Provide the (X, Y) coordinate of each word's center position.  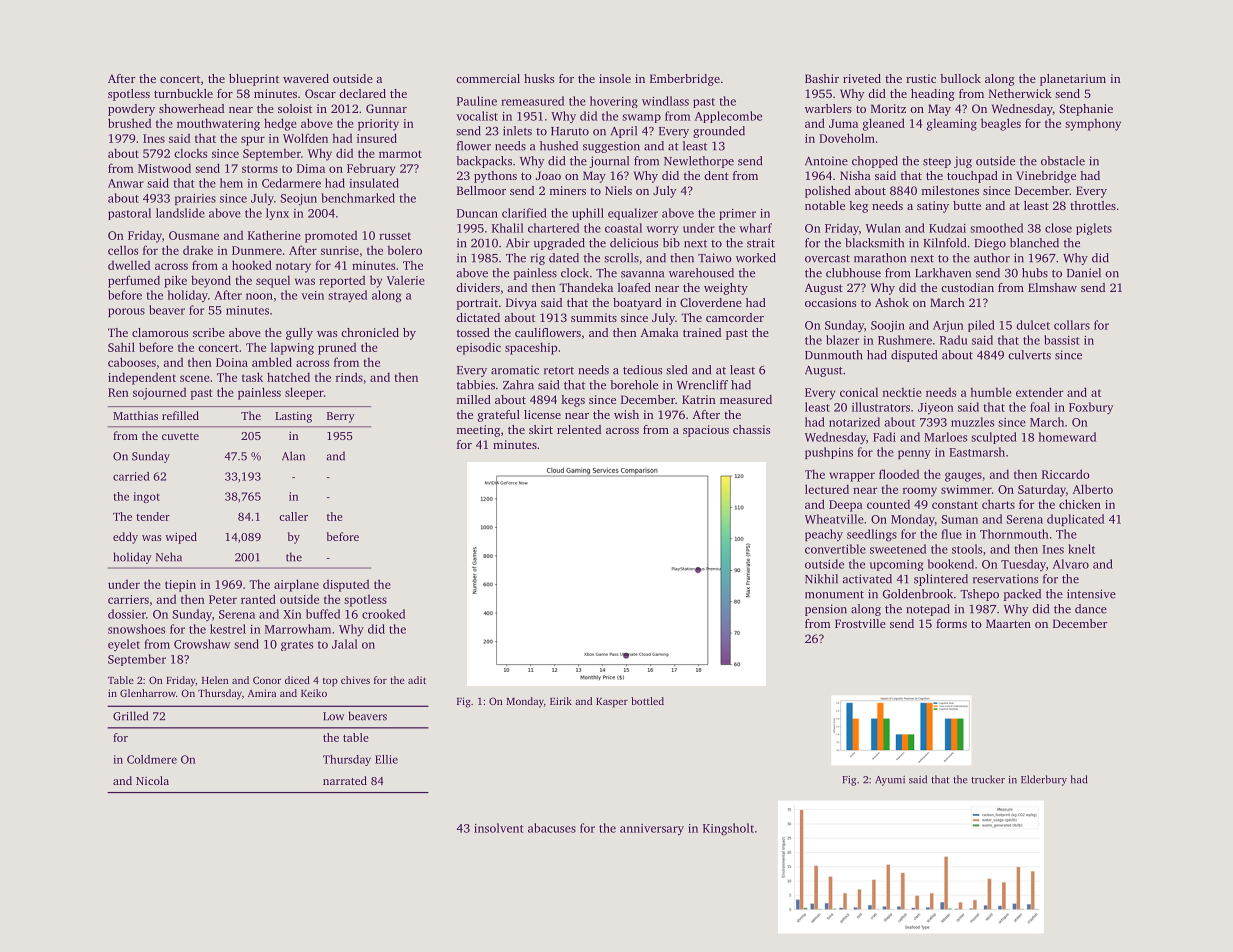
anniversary (652, 830)
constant (955, 505)
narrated (345, 780)
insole (615, 78)
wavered (306, 78)
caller (293, 516)
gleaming (952, 124)
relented (579, 429)
